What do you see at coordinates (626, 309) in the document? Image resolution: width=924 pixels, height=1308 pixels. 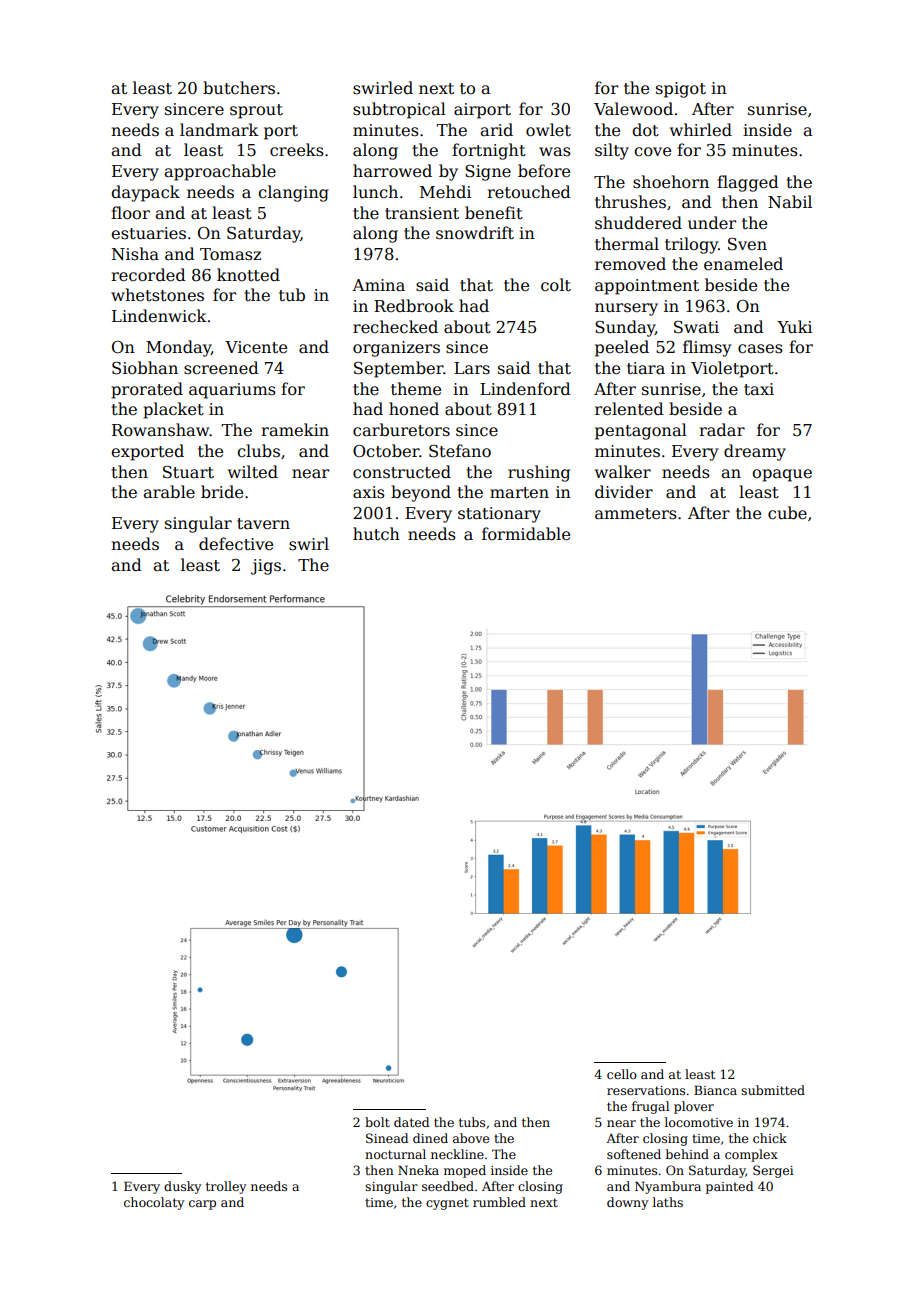 I see `nursery` at bounding box center [626, 309].
